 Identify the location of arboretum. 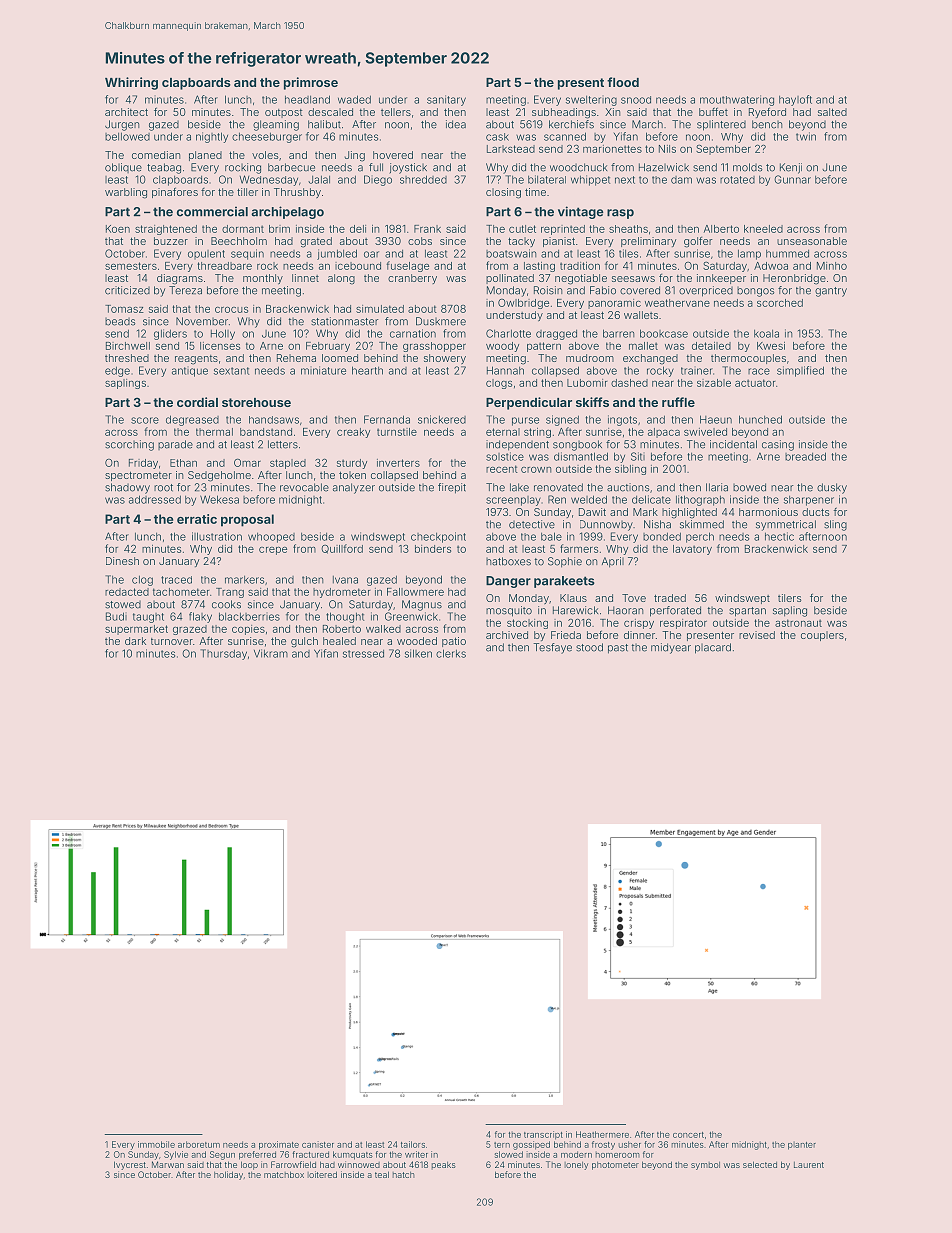
(199, 1144).
